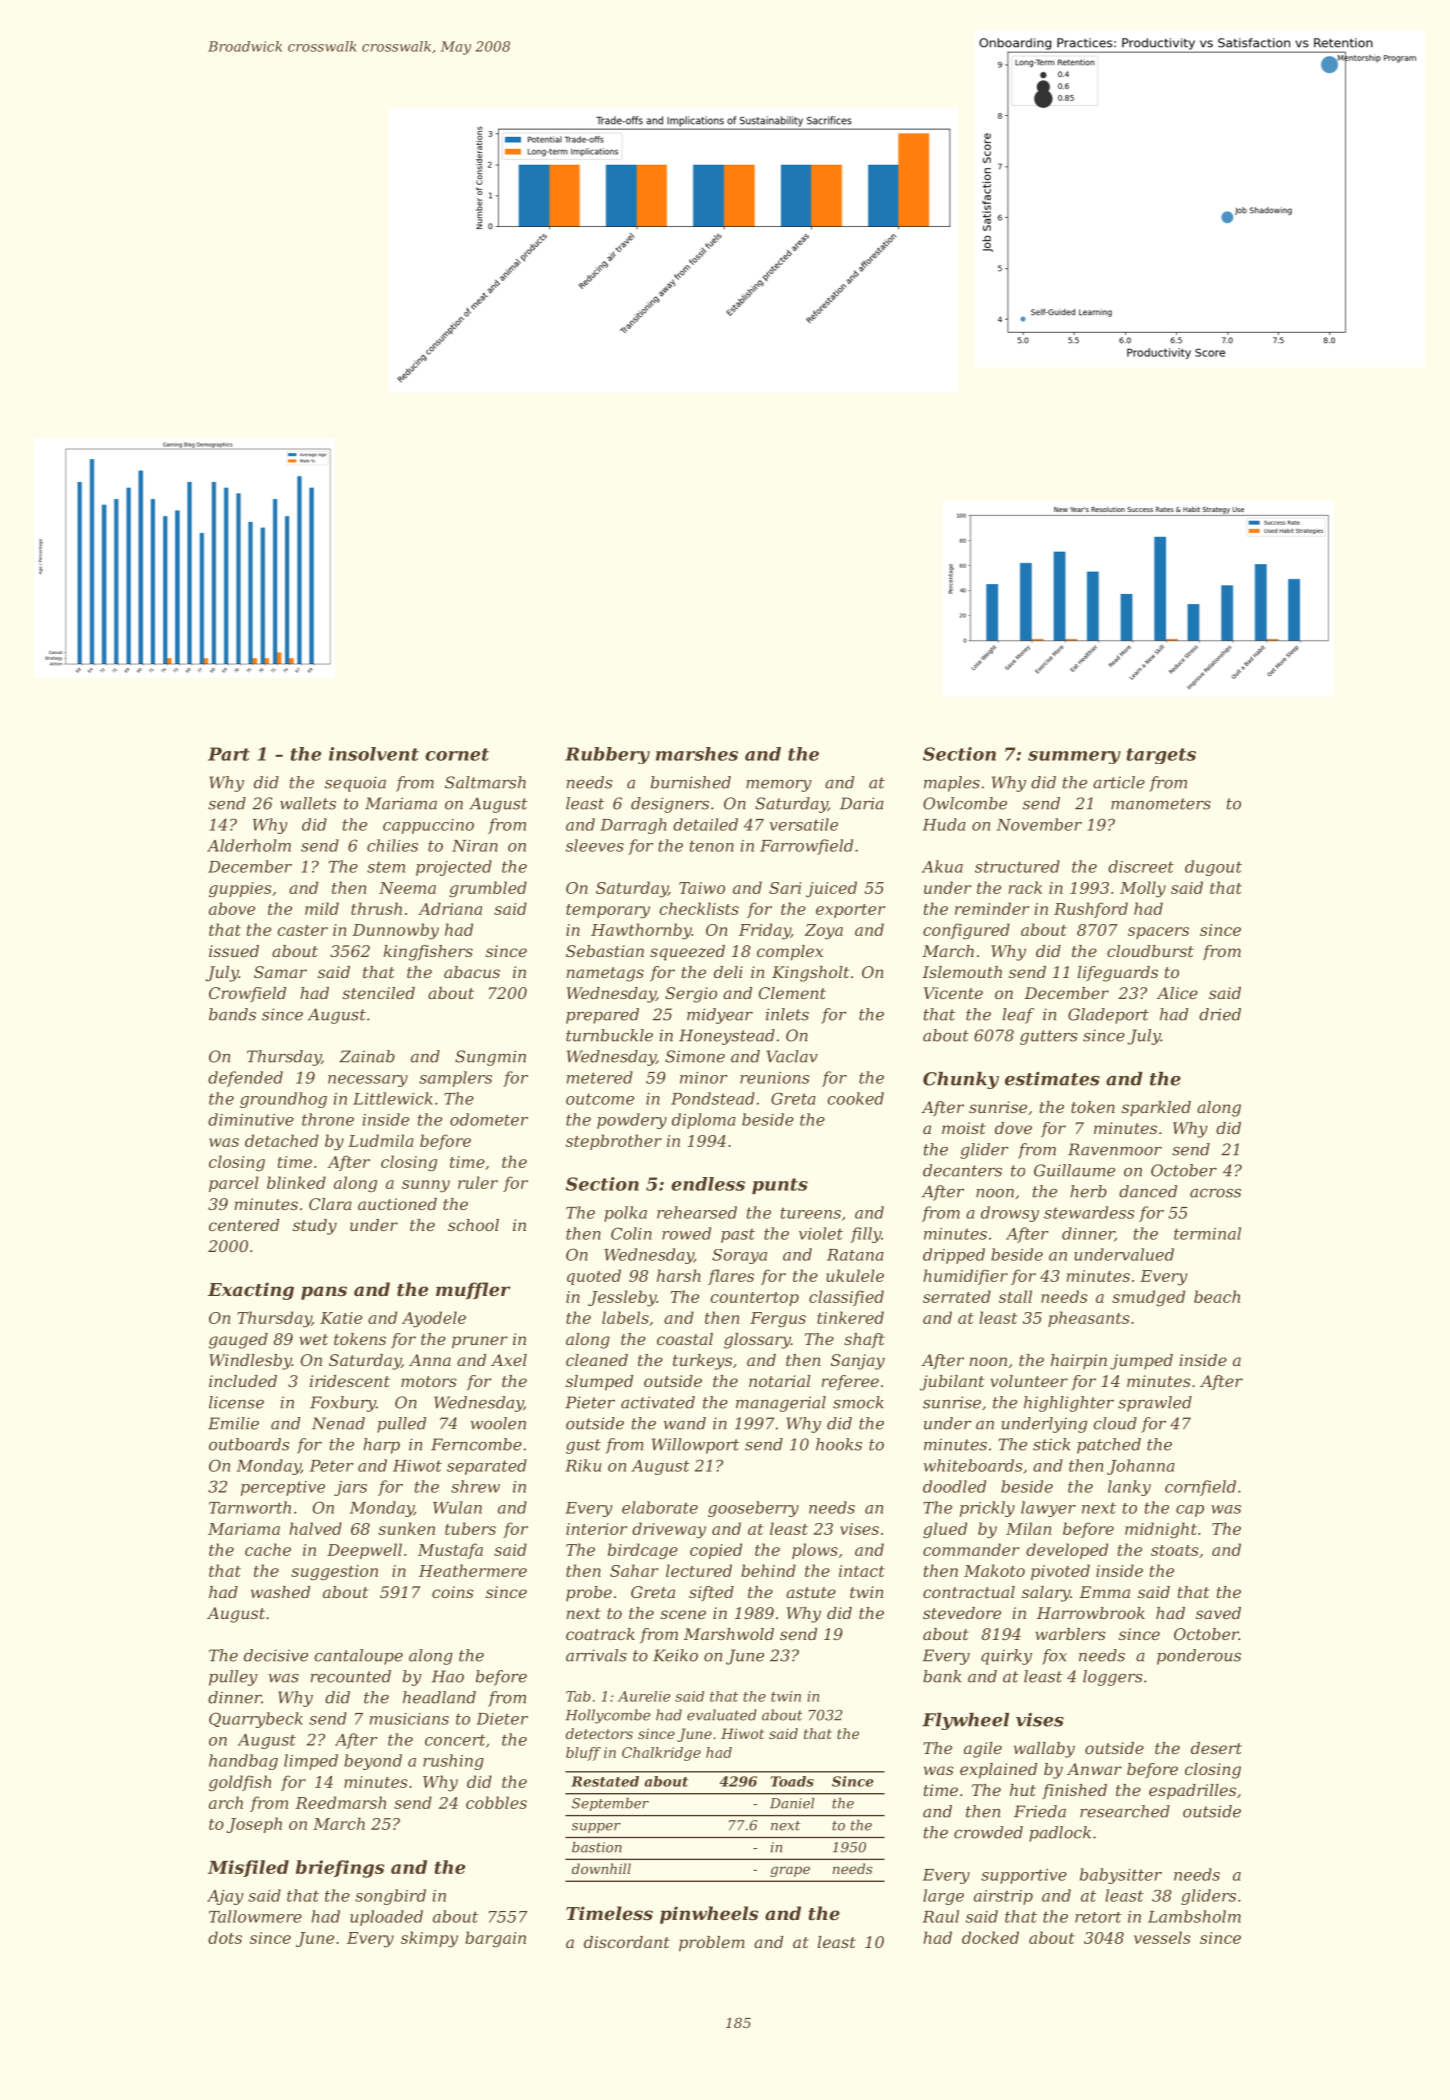 The height and width of the screenshot is (2100, 1450). I want to click on briefings, so click(340, 1869).
